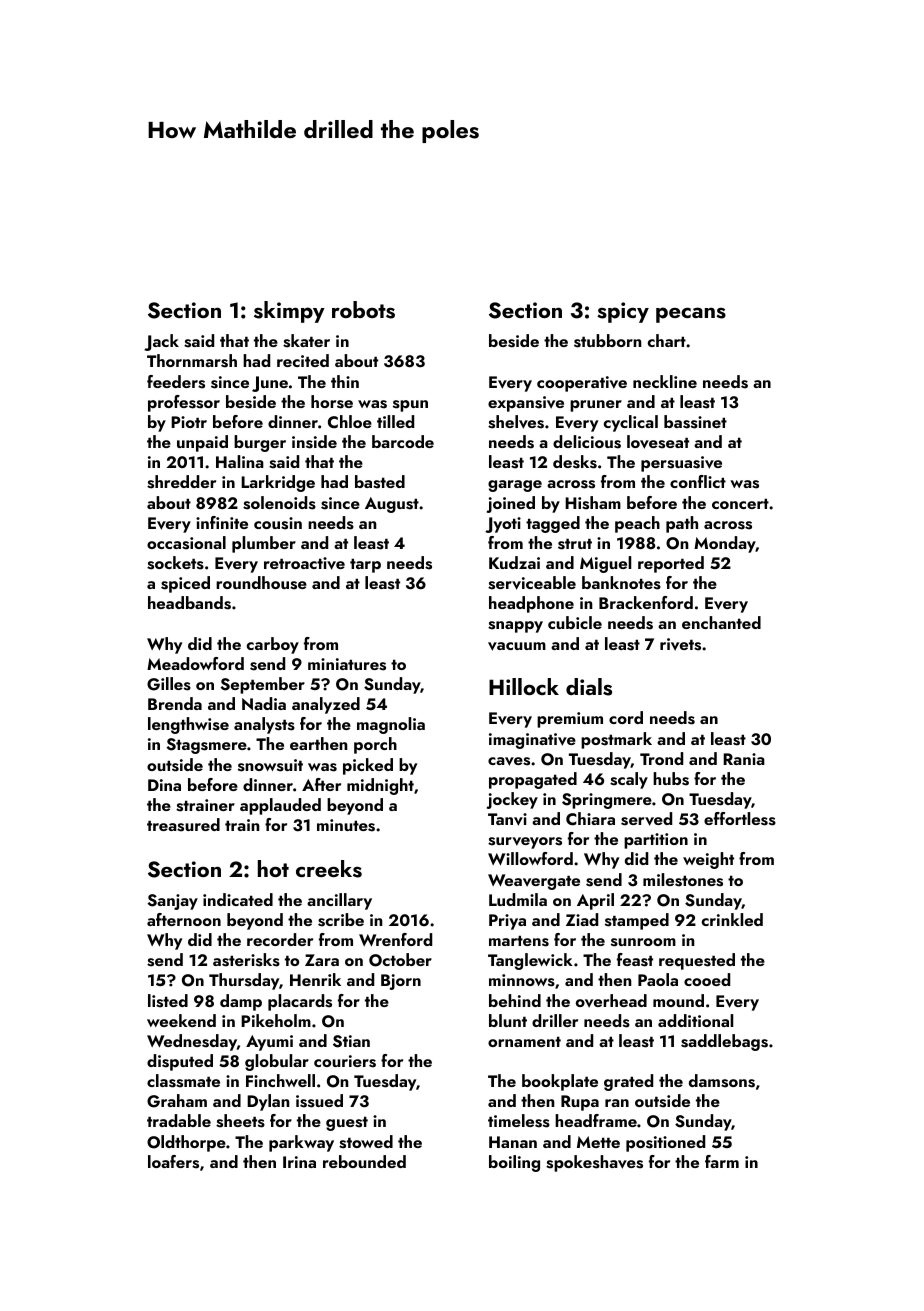 The image size is (924, 1311). I want to click on damp, so click(241, 1002).
